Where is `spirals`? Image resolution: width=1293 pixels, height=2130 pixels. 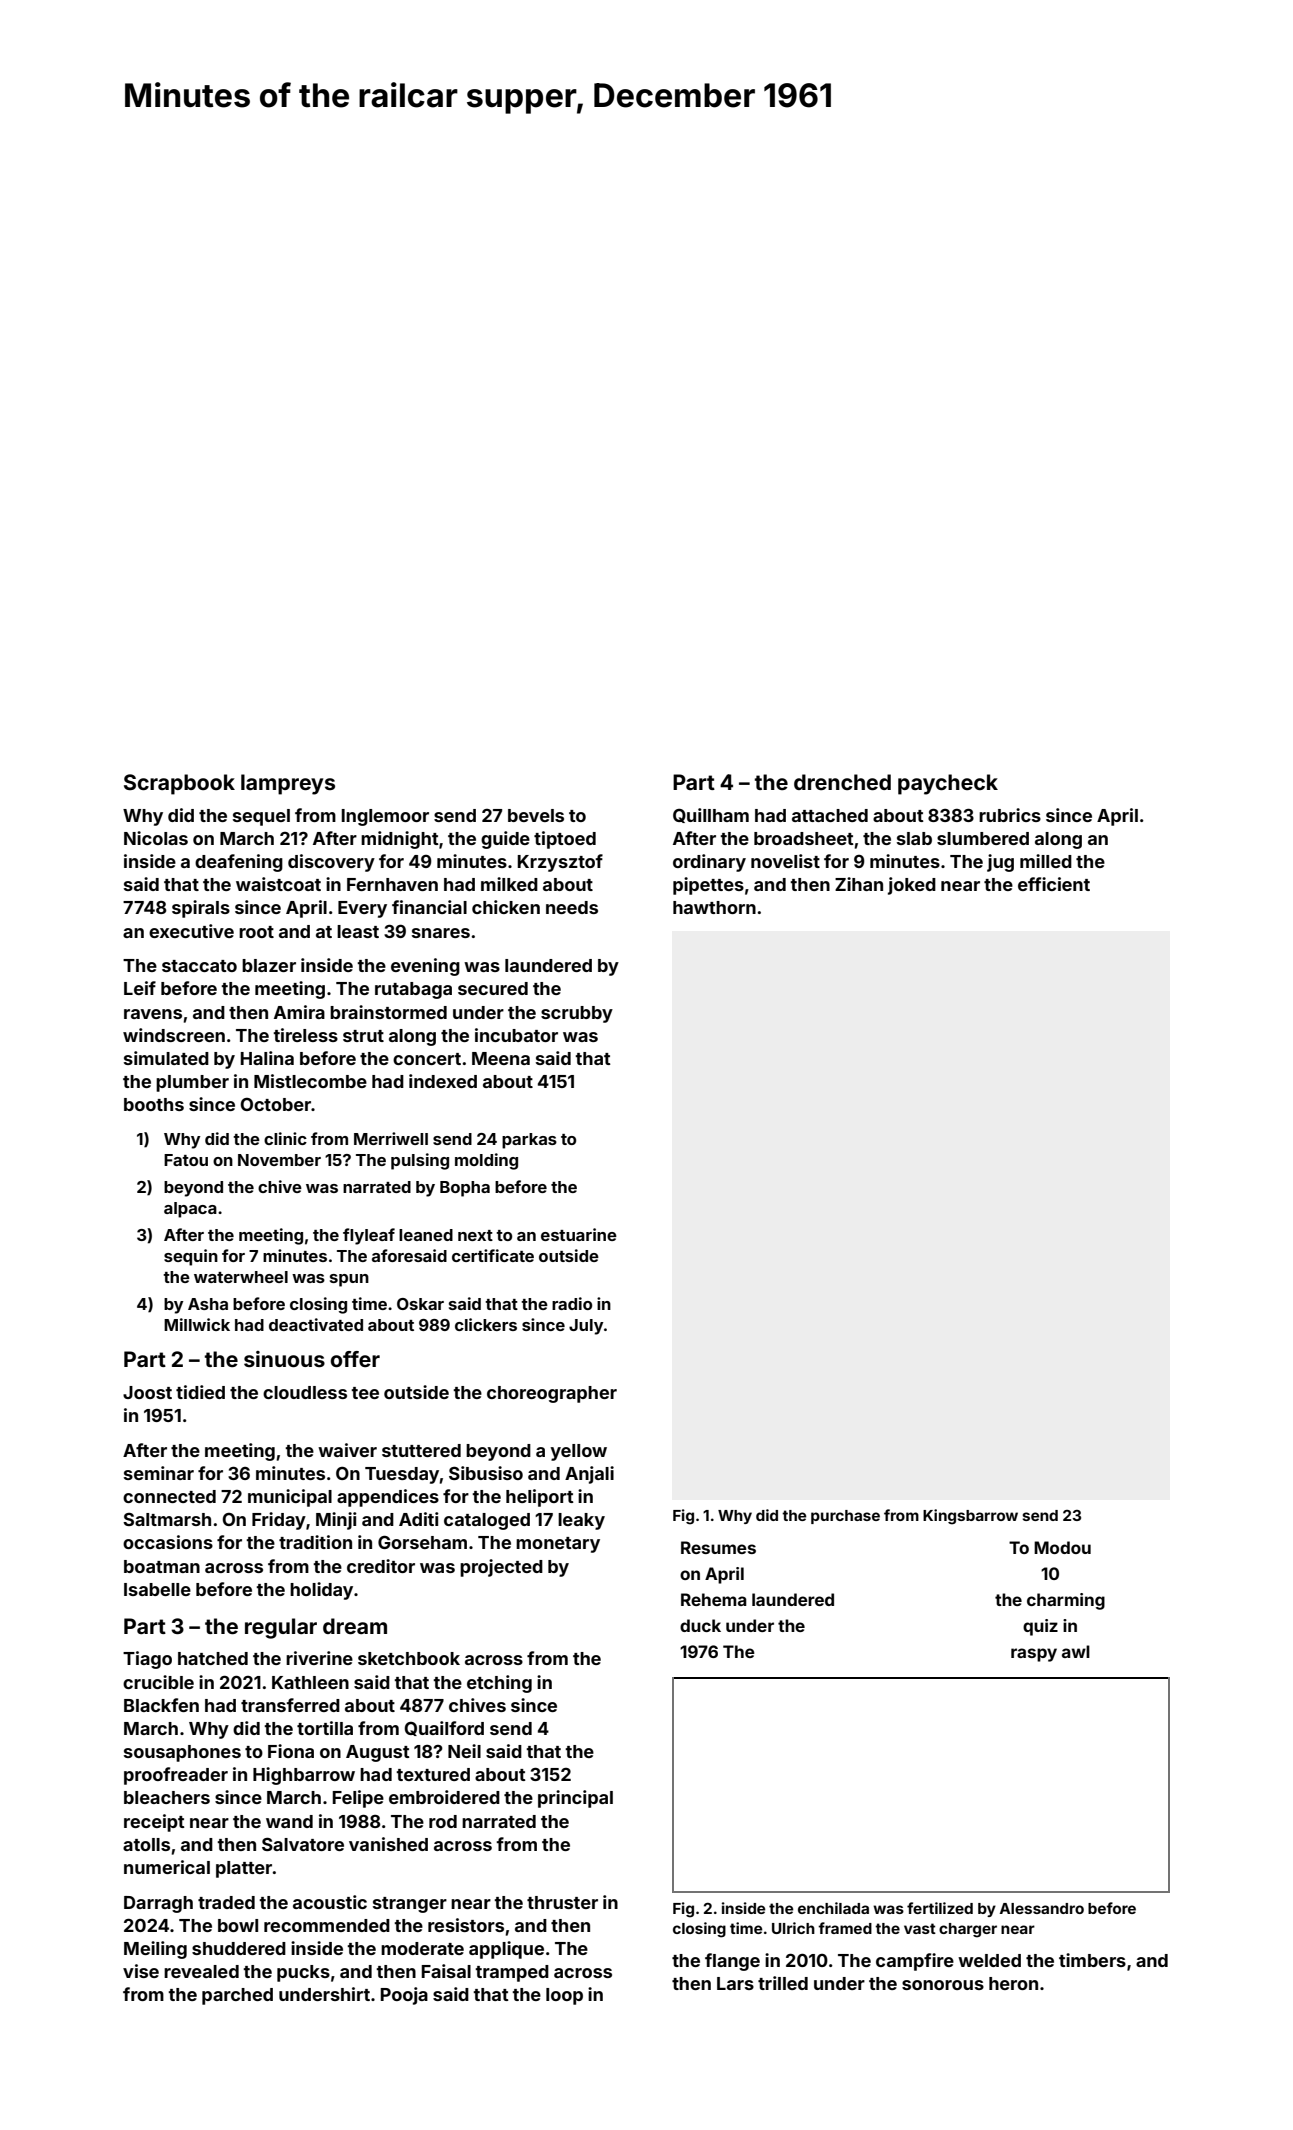
spirals is located at coordinates (201, 909).
